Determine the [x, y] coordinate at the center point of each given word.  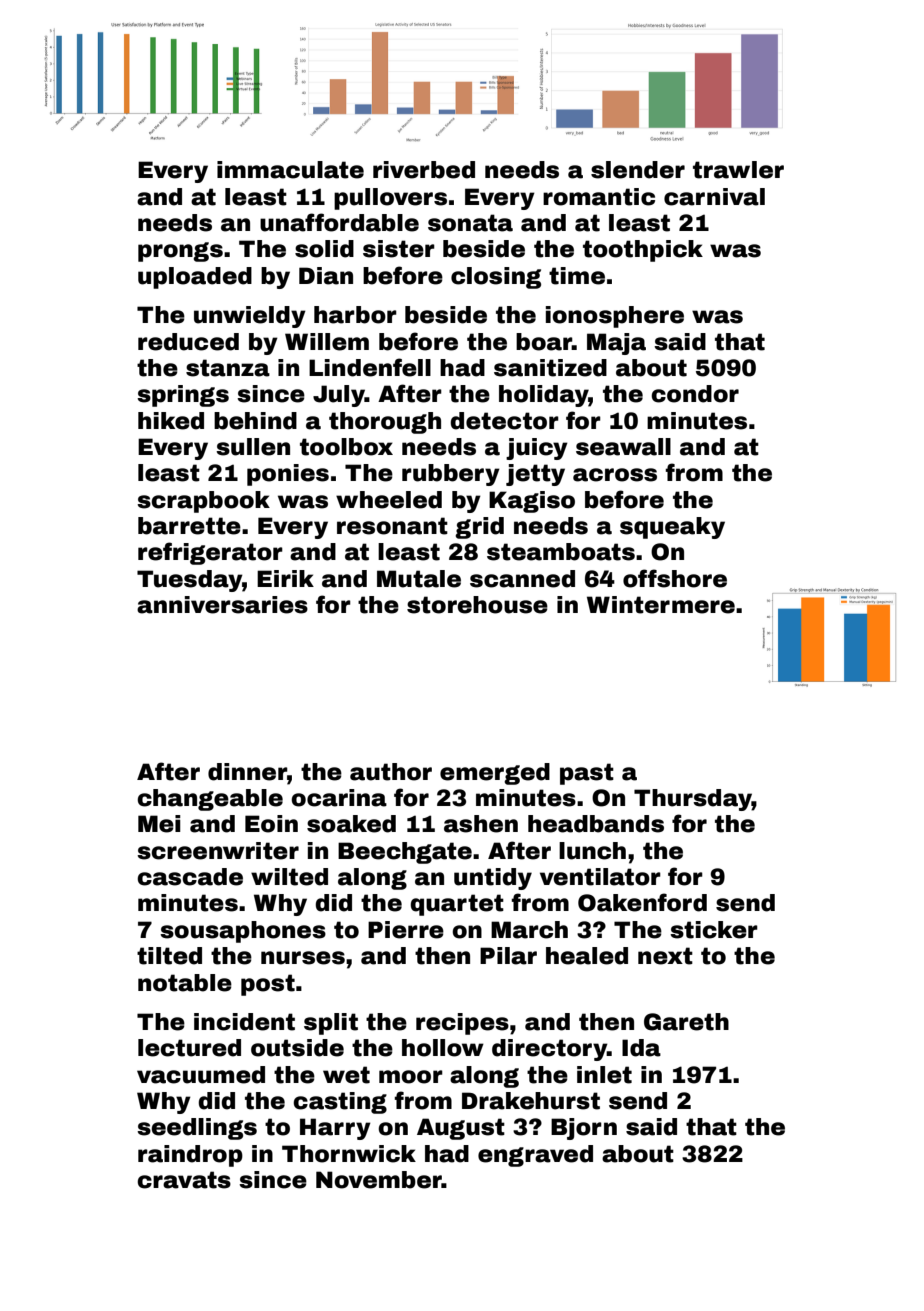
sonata [470, 223]
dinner [247, 772]
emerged [495, 774]
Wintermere [661, 605]
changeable [210, 800]
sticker [714, 930]
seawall [623, 447]
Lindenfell [370, 367]
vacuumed [201, 1075]
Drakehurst [531, 1101]
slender [638, 170]
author [391, 772]
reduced [188, 342]
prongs [180, 252]
